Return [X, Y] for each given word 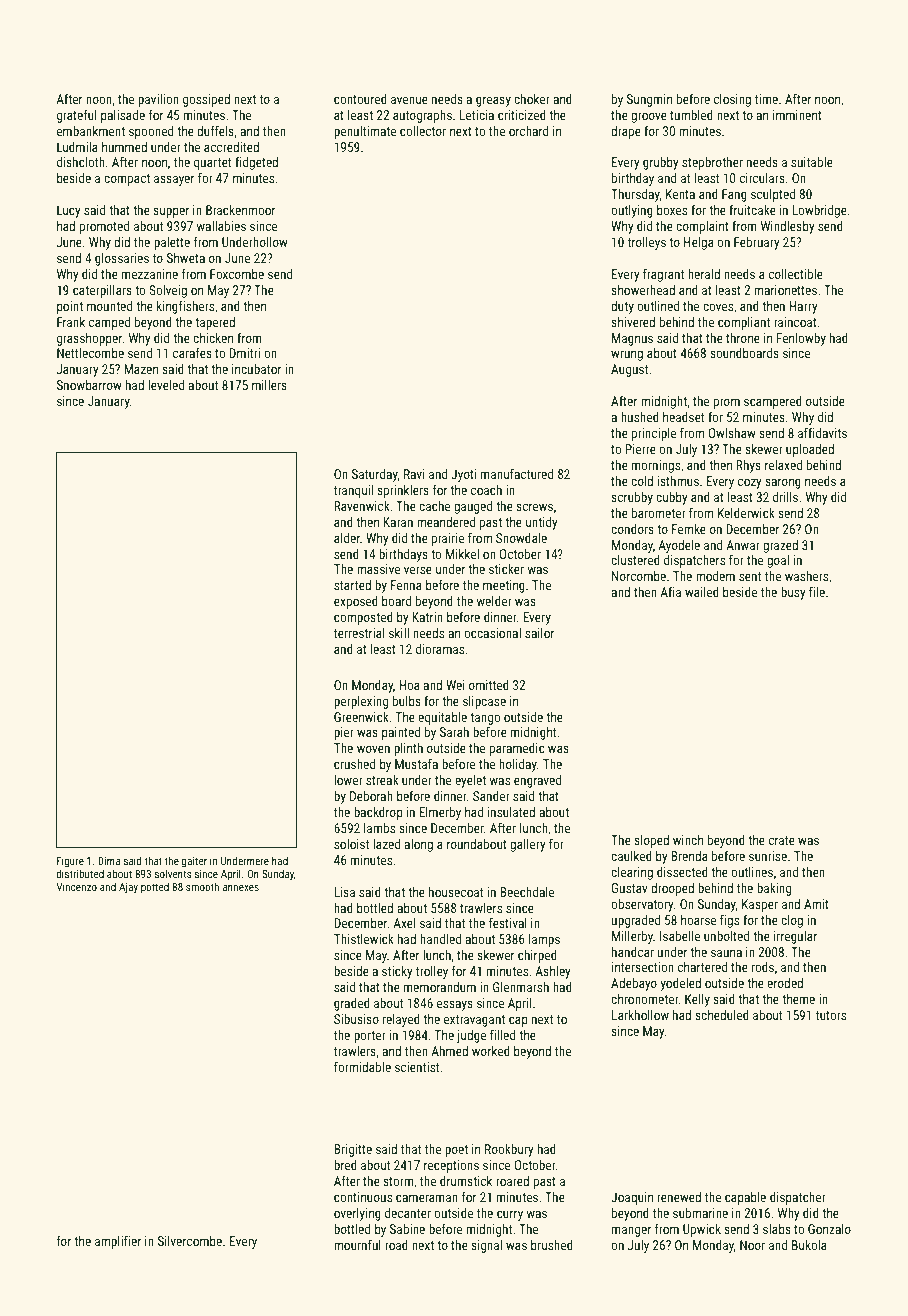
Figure [70, 862]
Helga [699, 243]
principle [654, 434]
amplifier [118, 1242]
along [418, 845]
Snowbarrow [89, 385]
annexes [241, 888]
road [396, 1245]
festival [508, 923]
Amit [816, 904]
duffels [215, 131]
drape [626, 132]
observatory [642, 905]
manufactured [517, 474]
